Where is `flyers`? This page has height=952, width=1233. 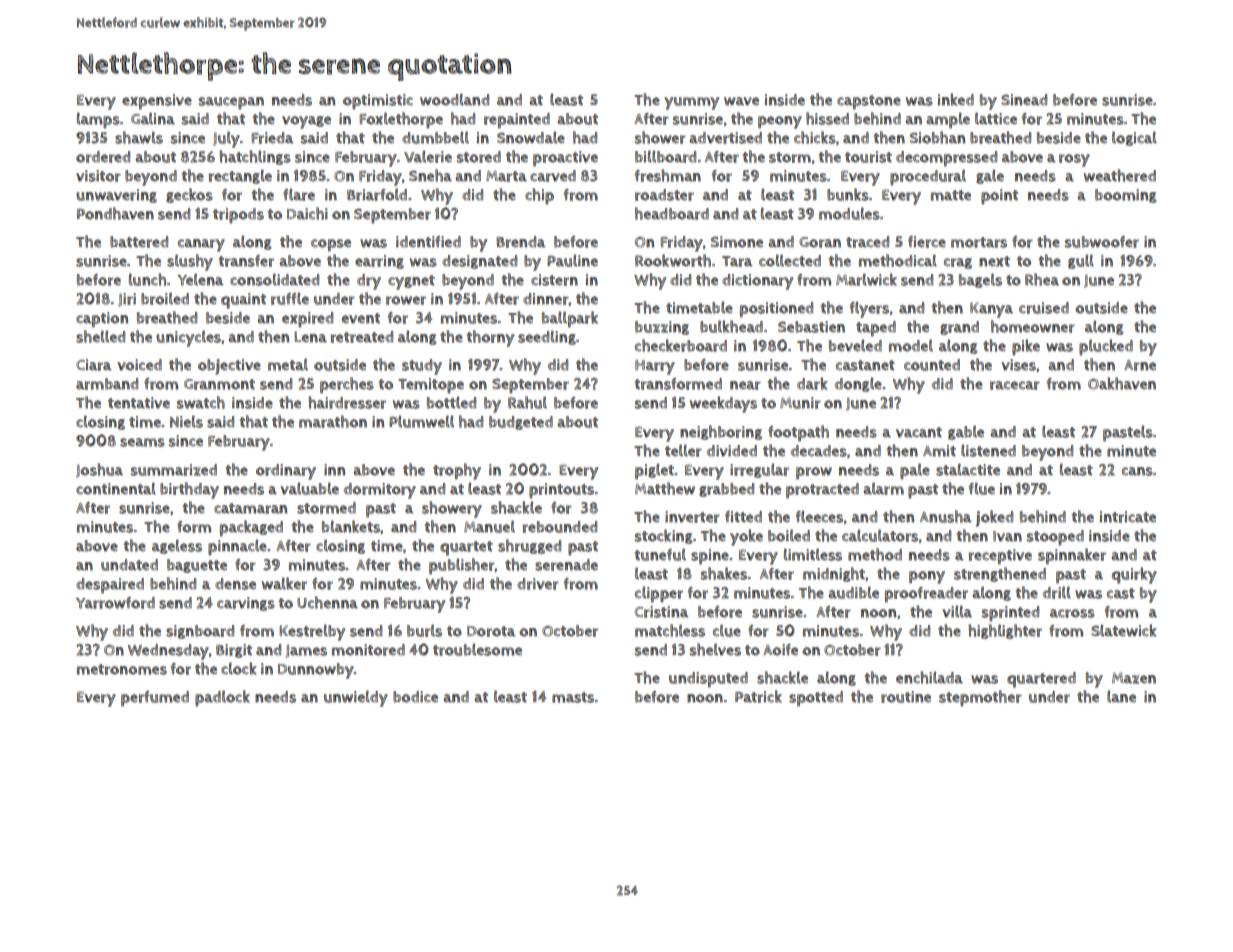 flyers is located at coordinates (869, 309).
